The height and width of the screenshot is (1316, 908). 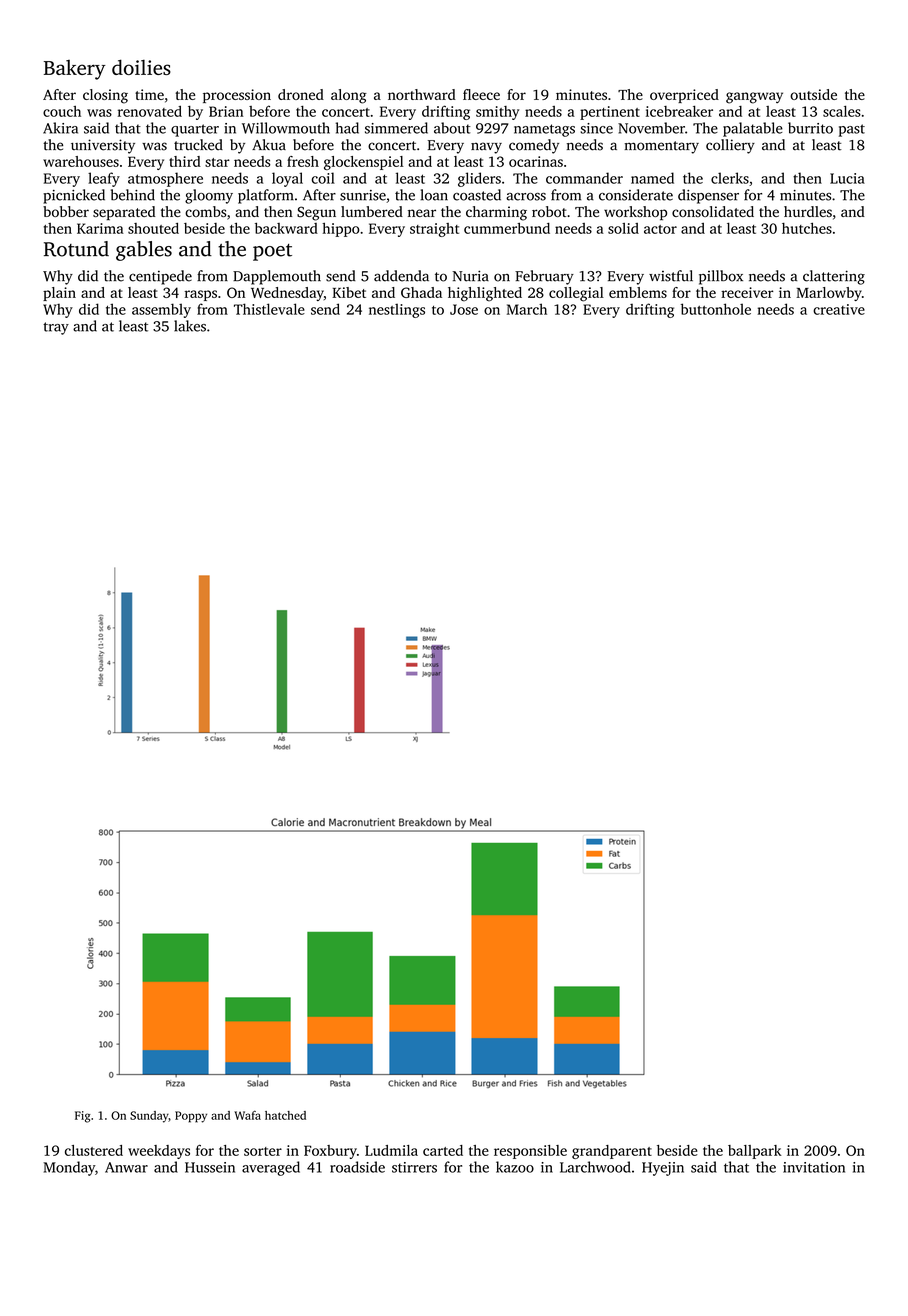 I want to click on lakes, so click(x=190, y=326).
